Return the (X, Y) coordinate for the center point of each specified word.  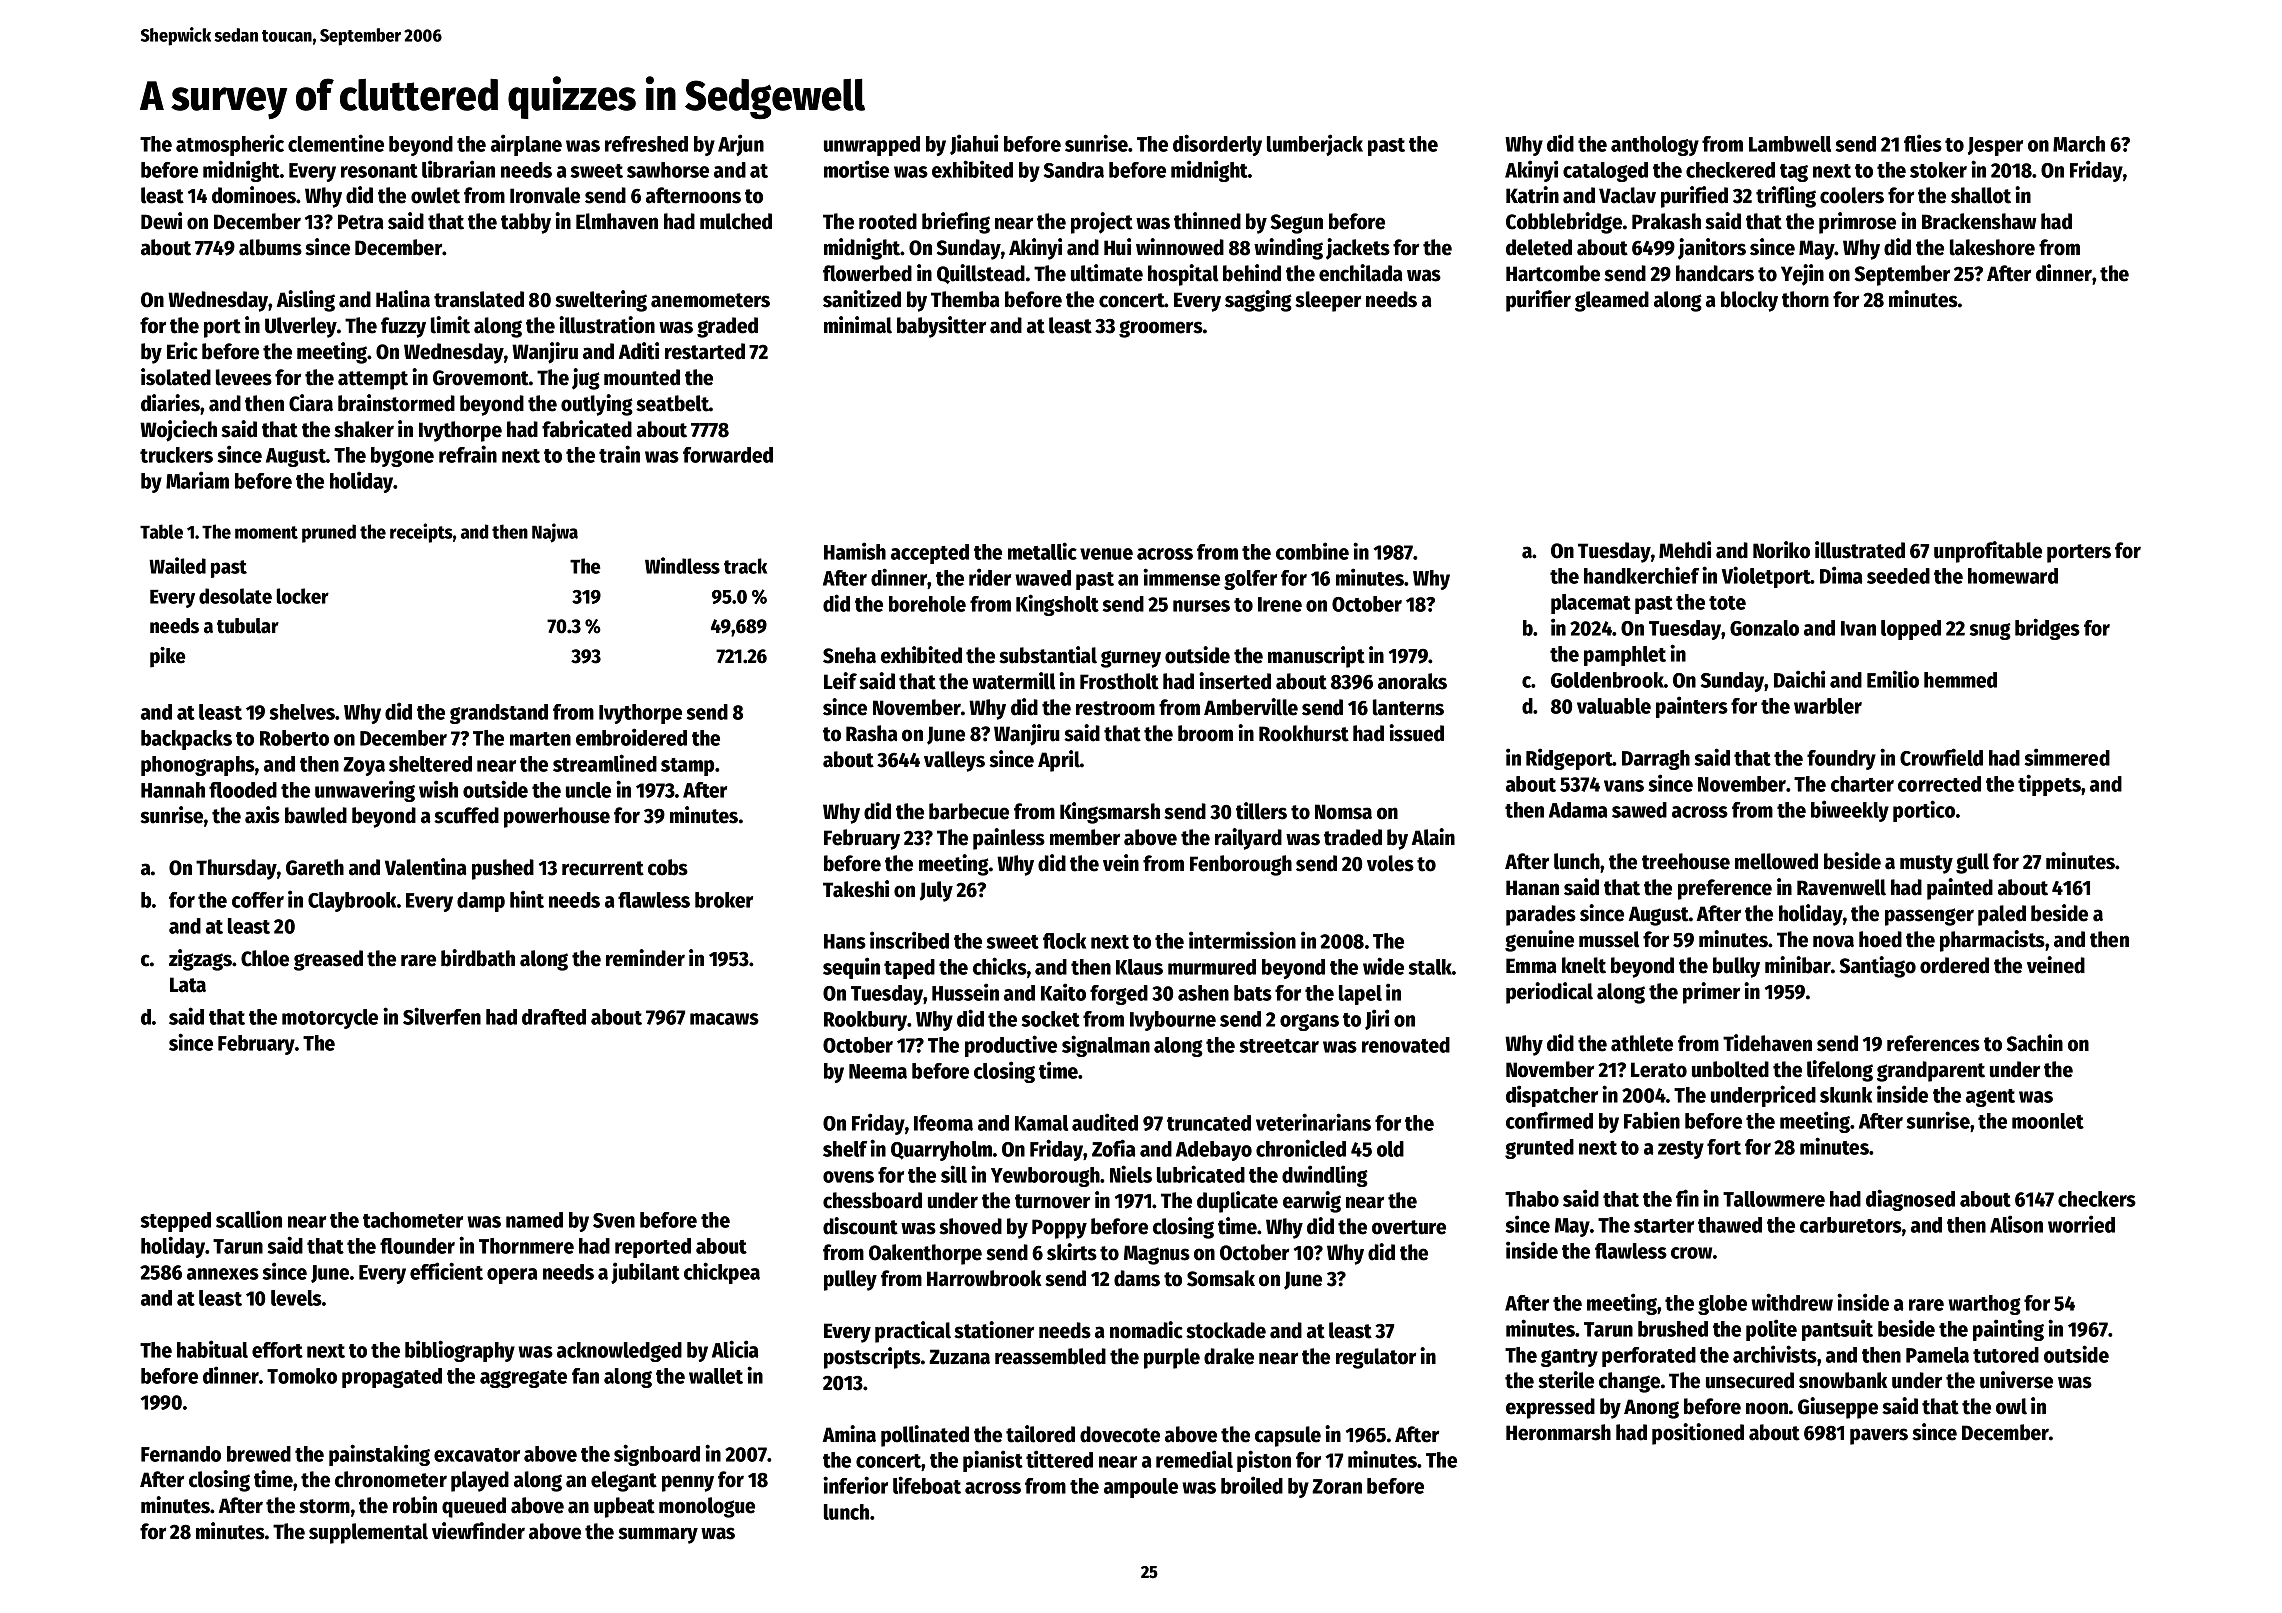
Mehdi (1685, 550)
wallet (716, 1376)
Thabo (1532, 1199)
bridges (2047, 629)
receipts (421, 533)
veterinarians (1313, 1122)
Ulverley (301, 327)
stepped (176, 1222)
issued (1416, 733)
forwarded (728, 455)
